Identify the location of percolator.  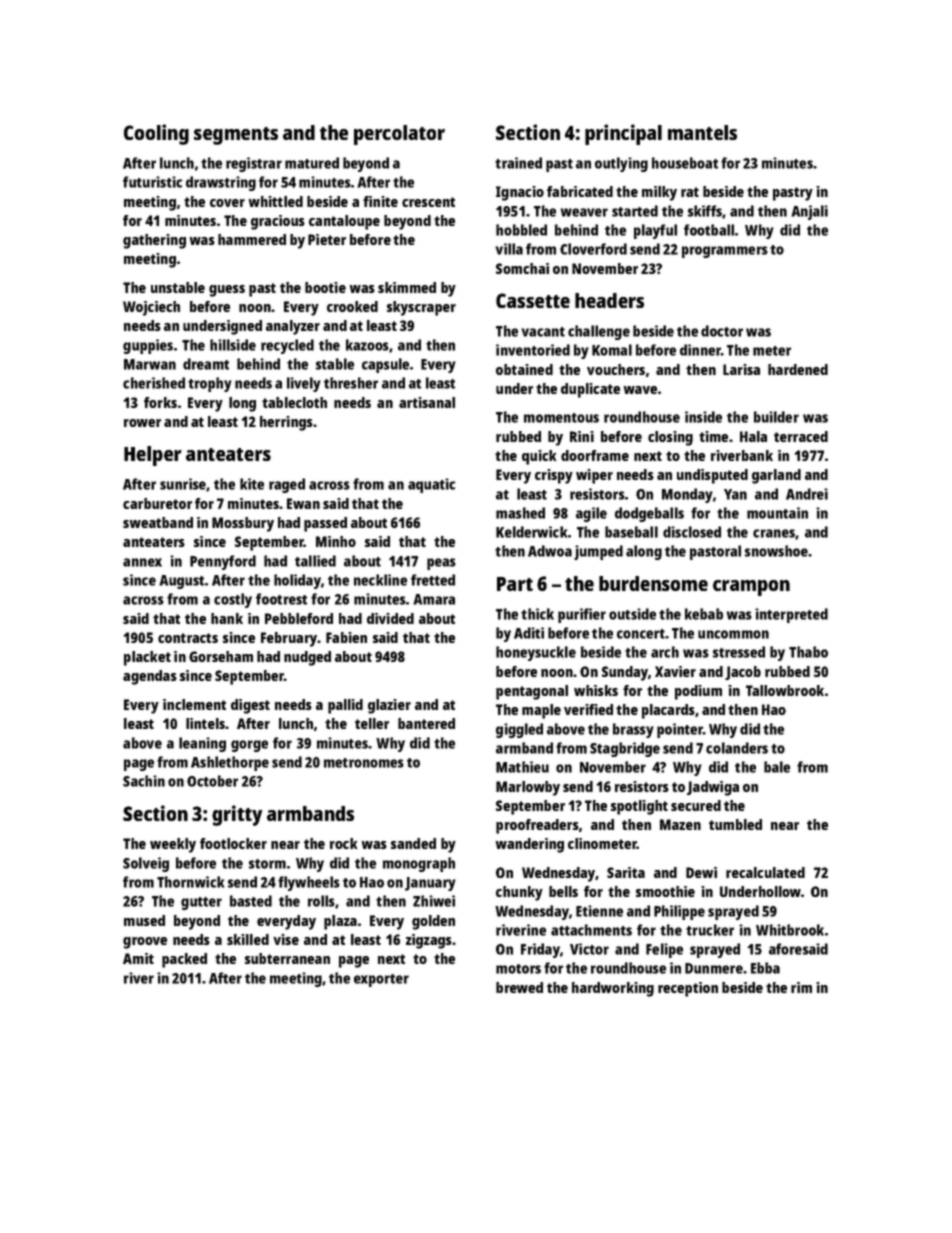
(399, 135).
